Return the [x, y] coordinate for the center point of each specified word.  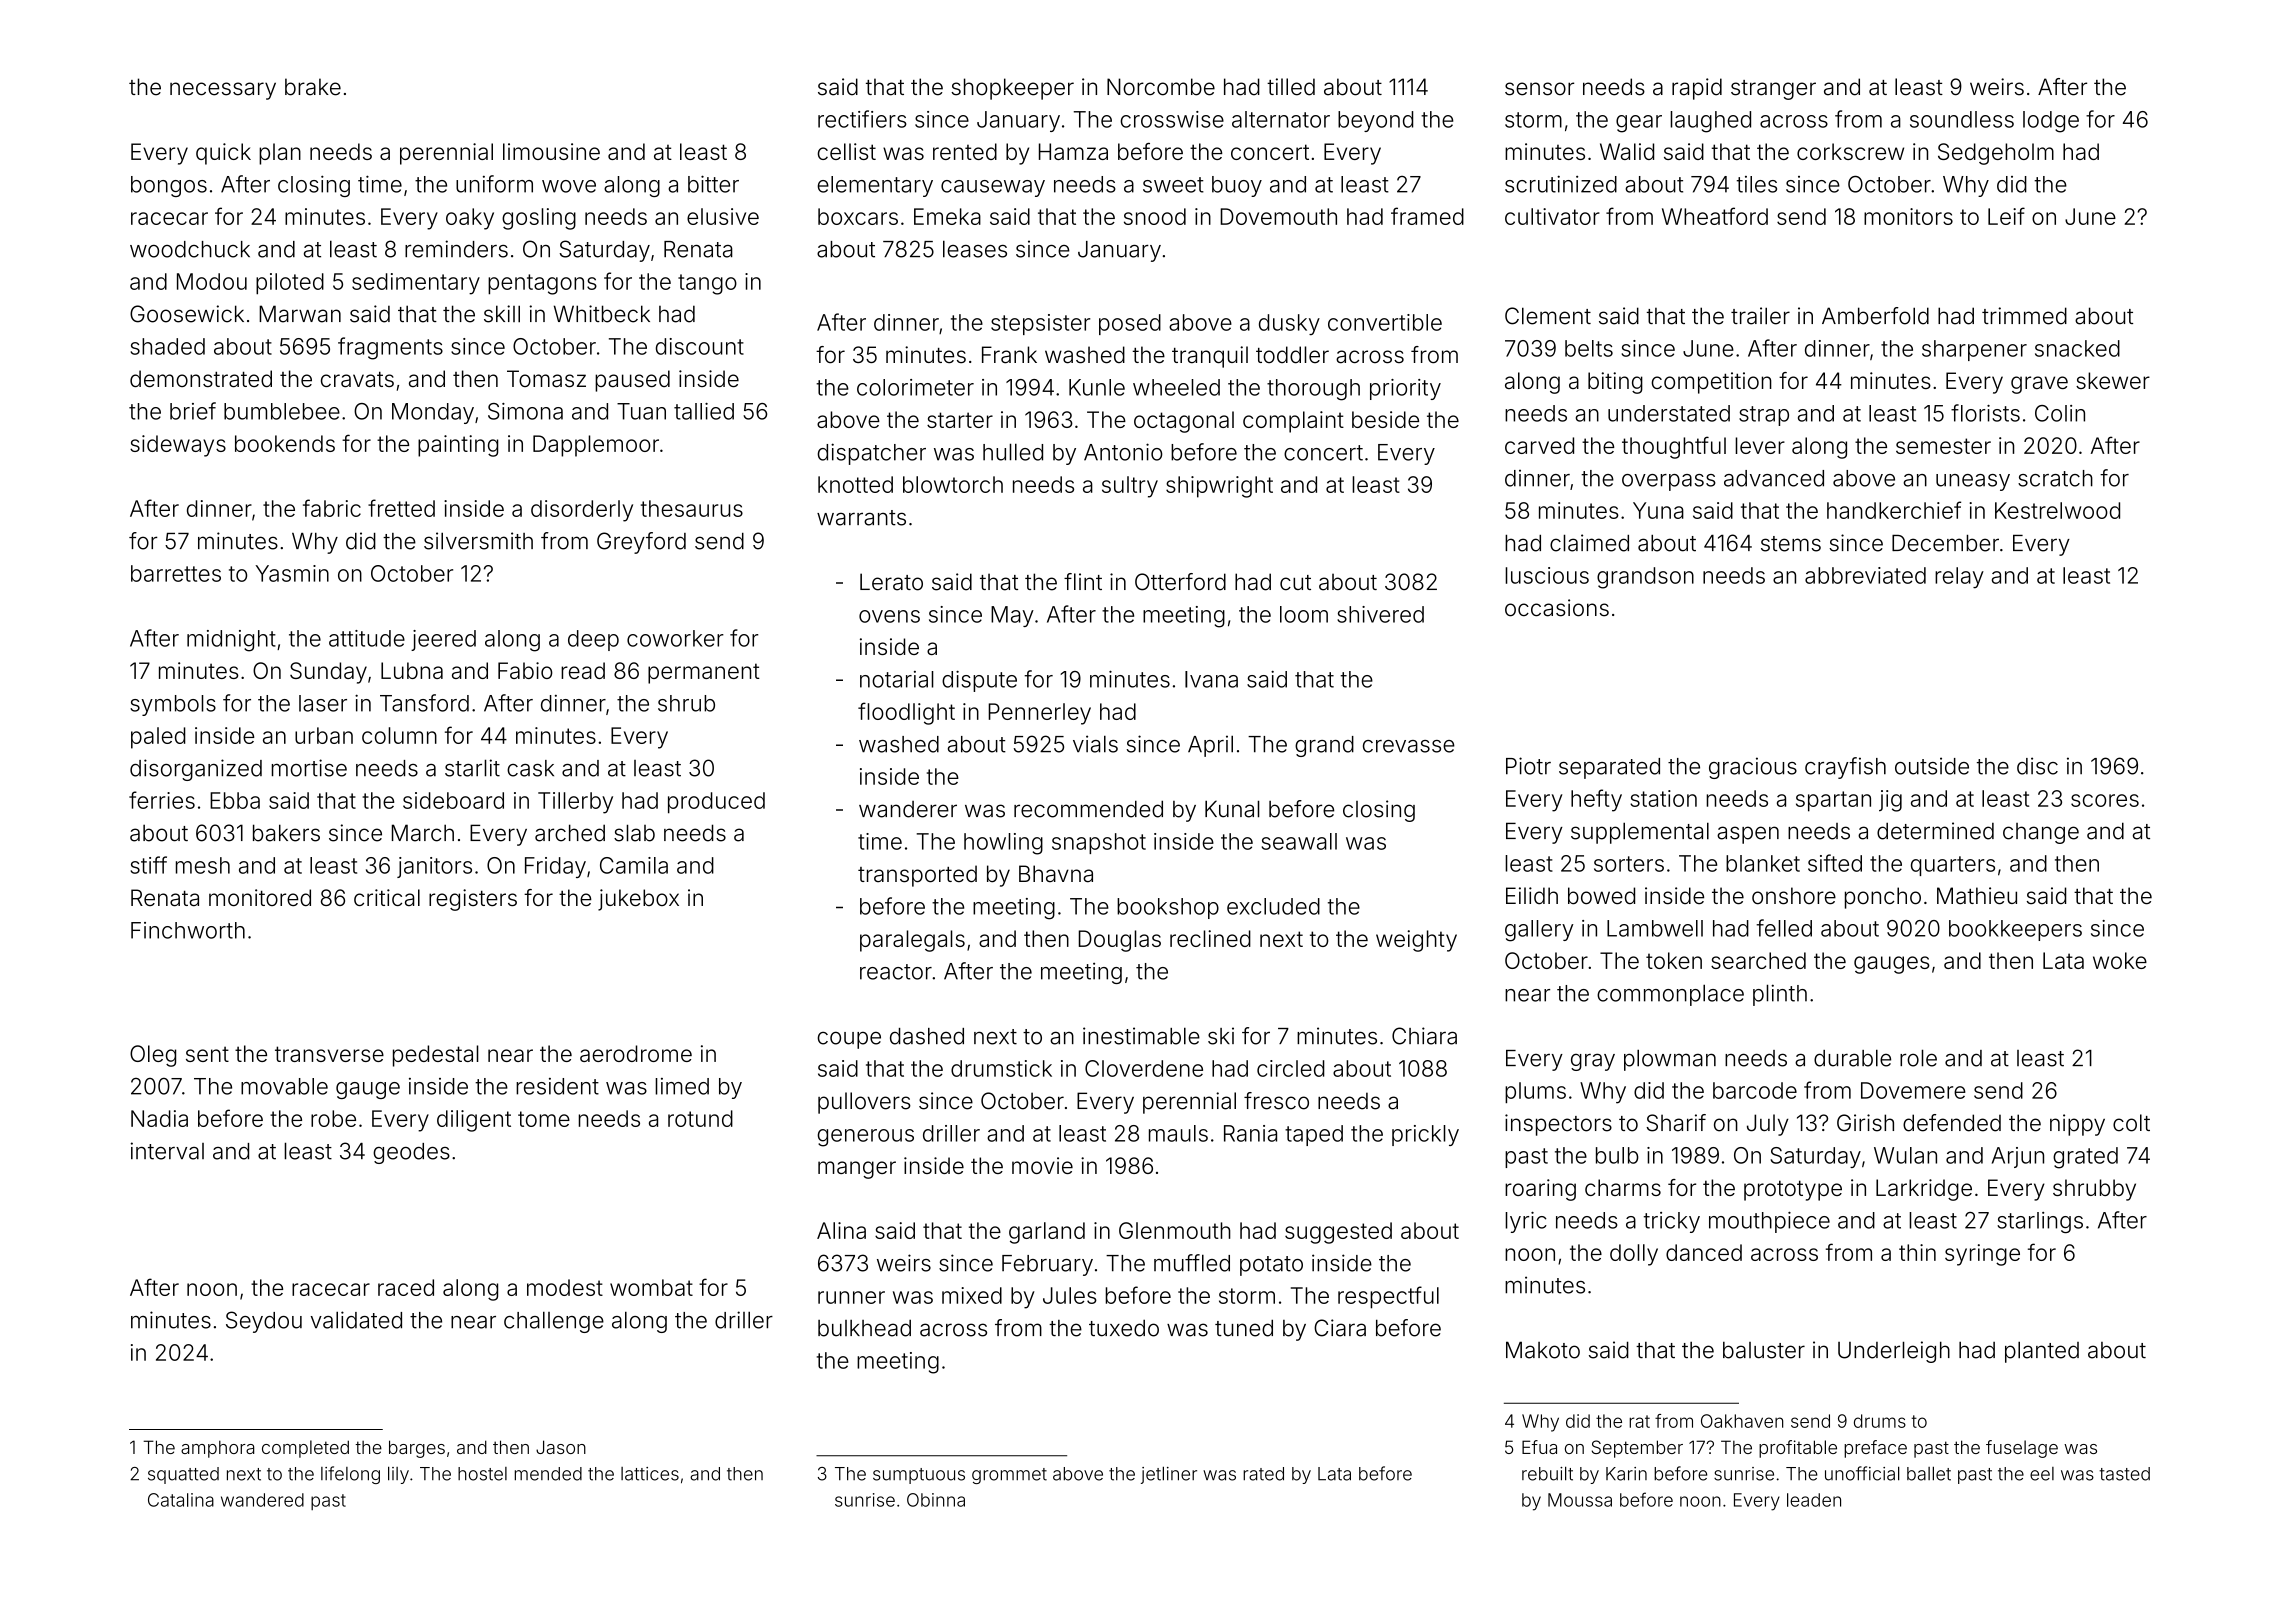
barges [417, 1449]
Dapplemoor [596, 446]
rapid [1697, 89]
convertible [1385, 322]
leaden [1814, 1500]
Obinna [936, 1500]
